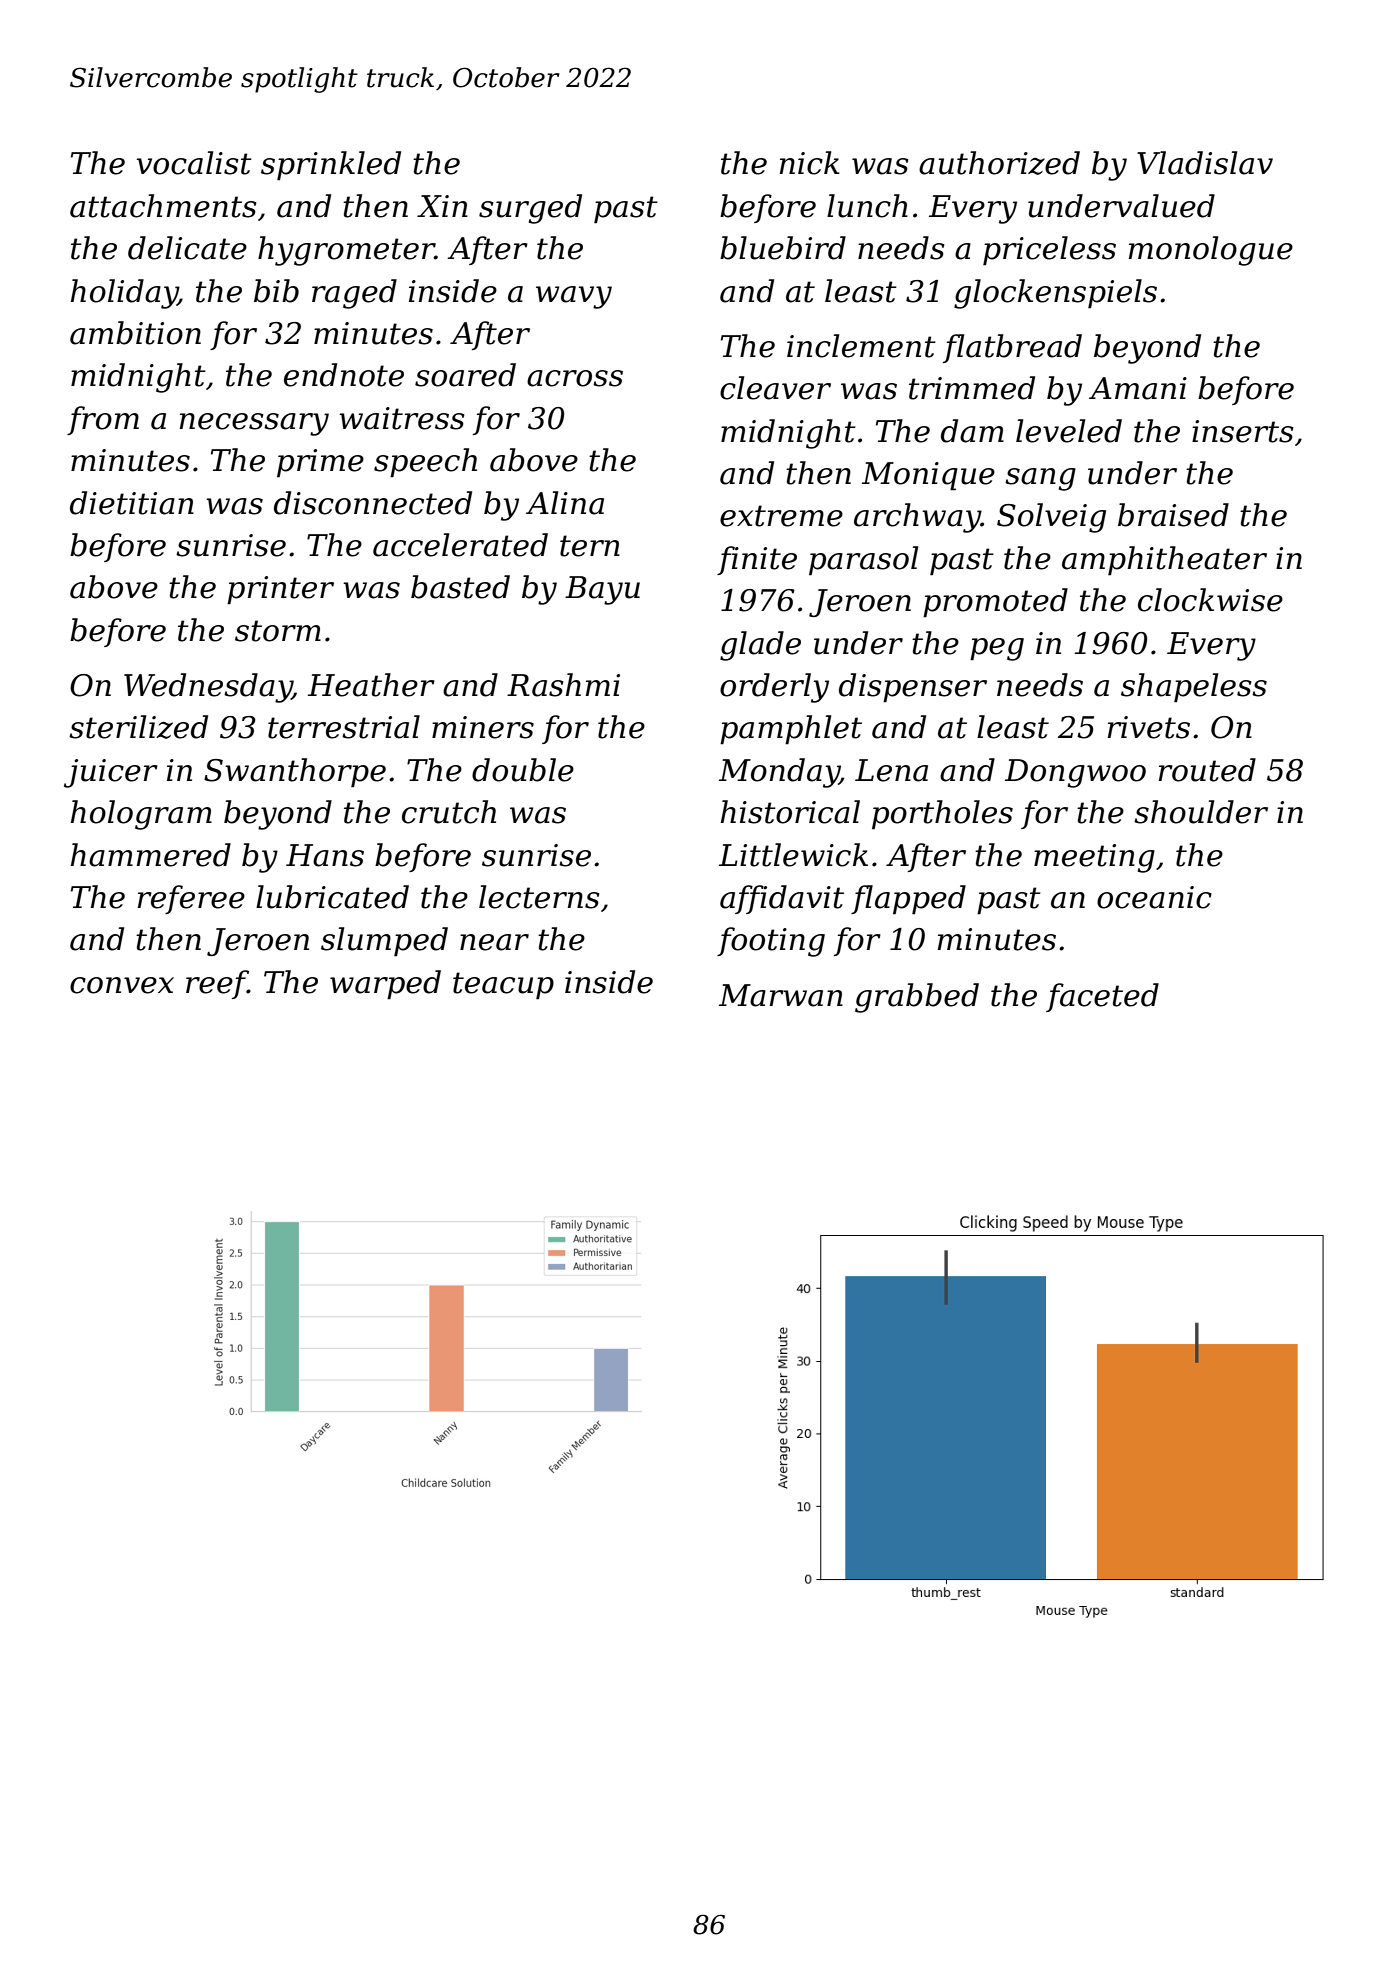 Image resolution: width=1386 pixels, height=1969 pixels. What do you see at coordinates (217, 984) in the screenshot?
I see `reef` at bounding box center [217, 984].
